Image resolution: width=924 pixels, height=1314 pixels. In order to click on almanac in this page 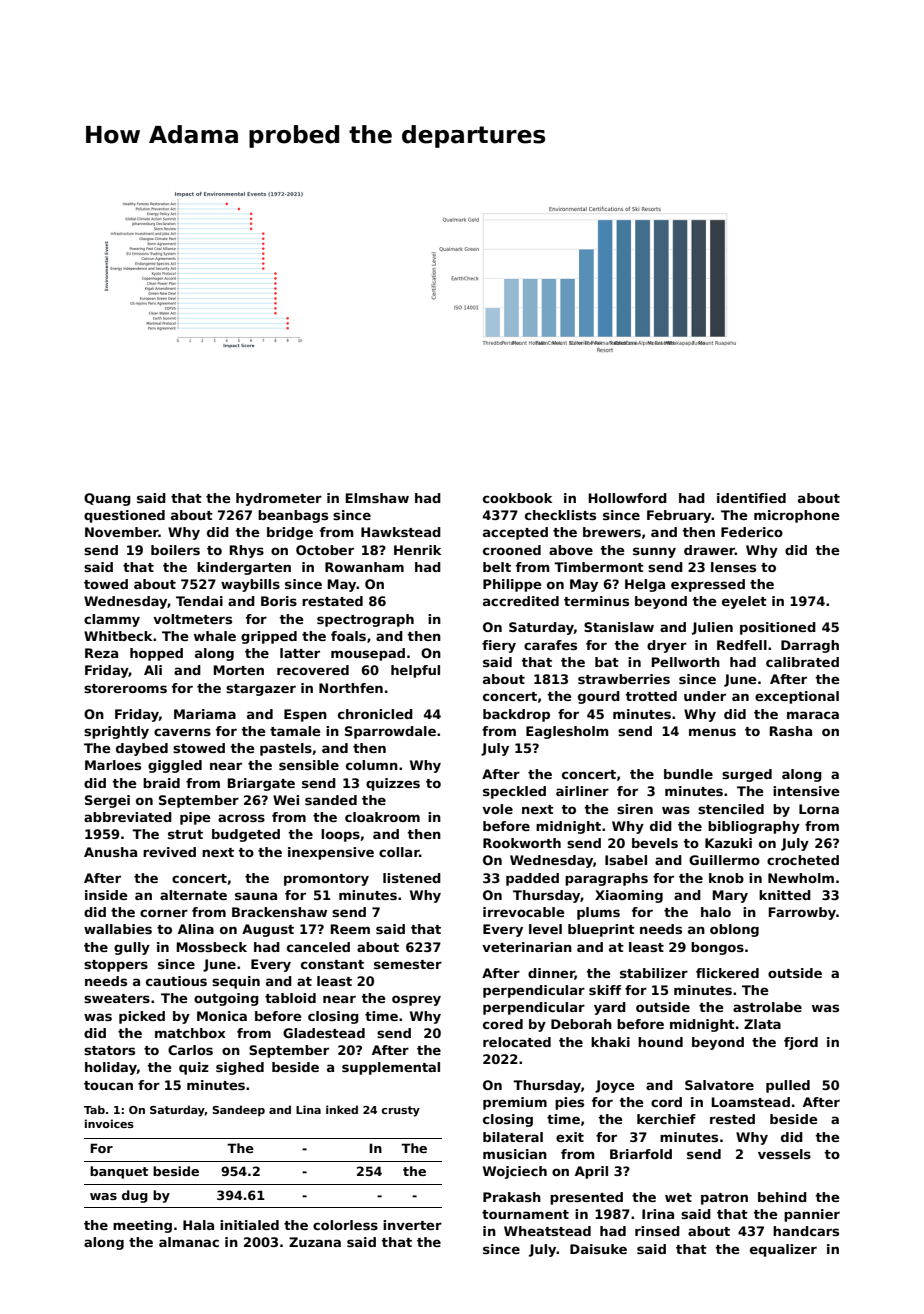, I will do `click(189, 1242)`.
